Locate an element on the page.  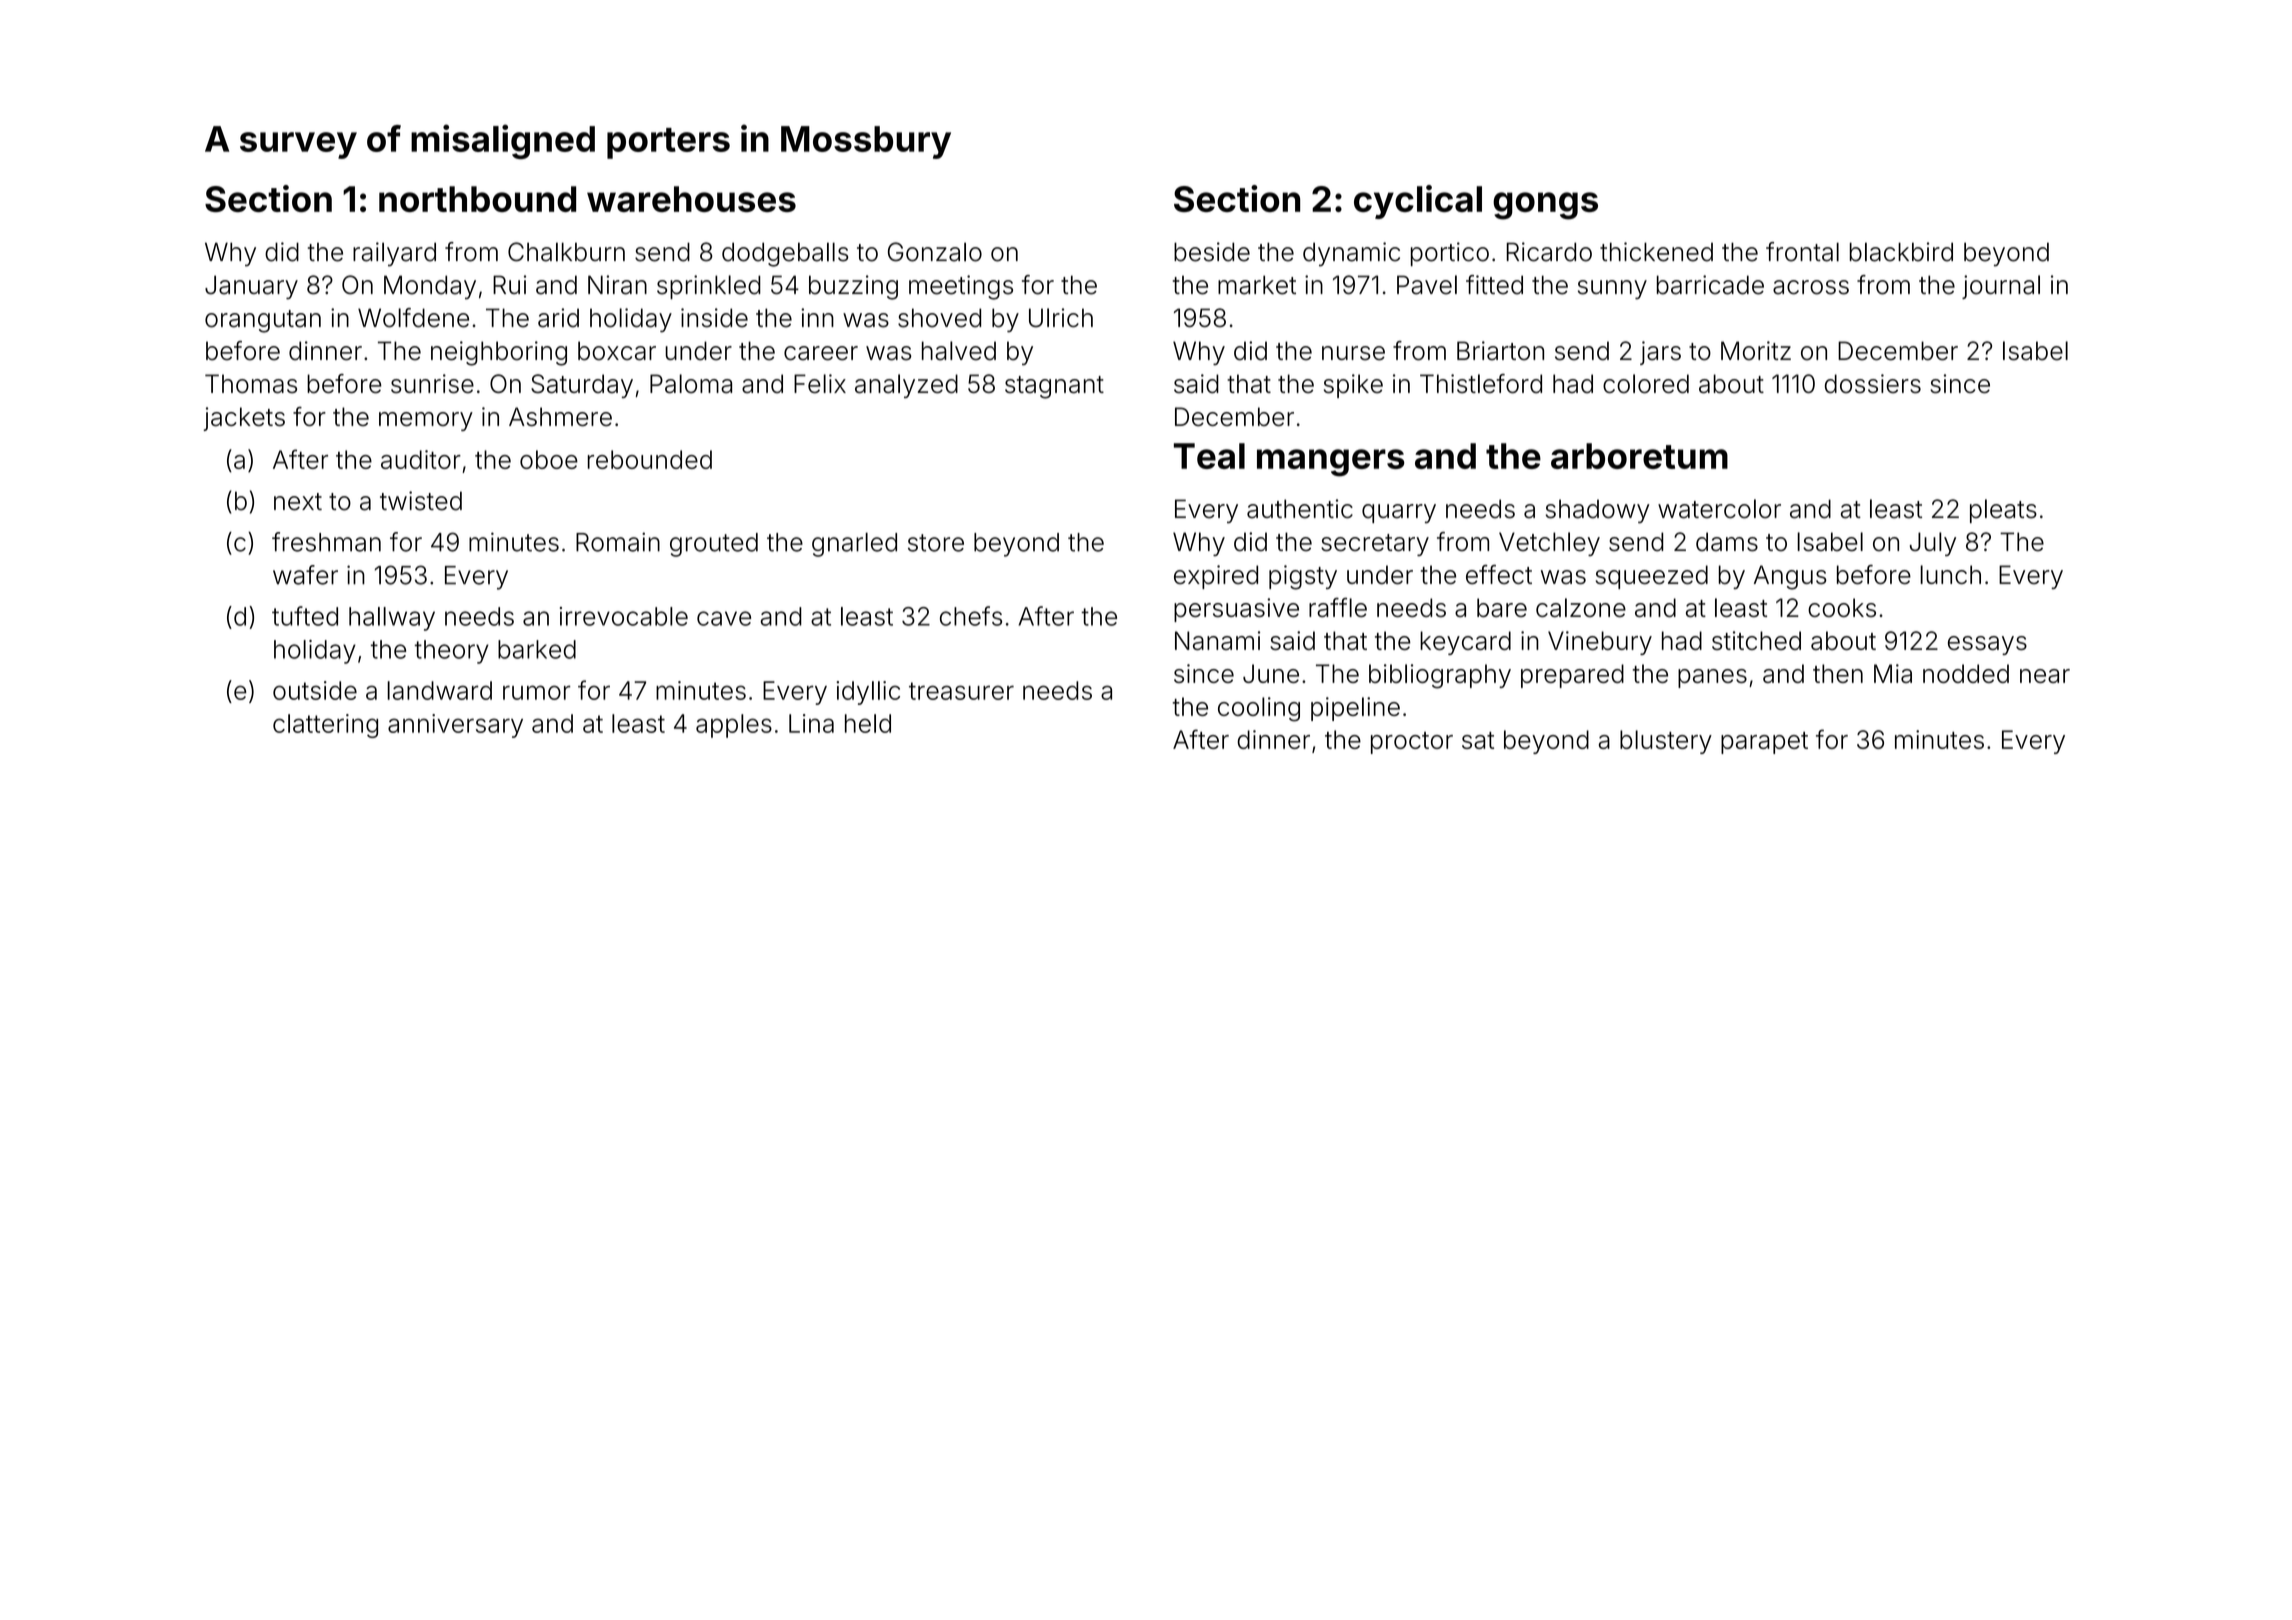
meetings is located at coordinates (961, 287).
